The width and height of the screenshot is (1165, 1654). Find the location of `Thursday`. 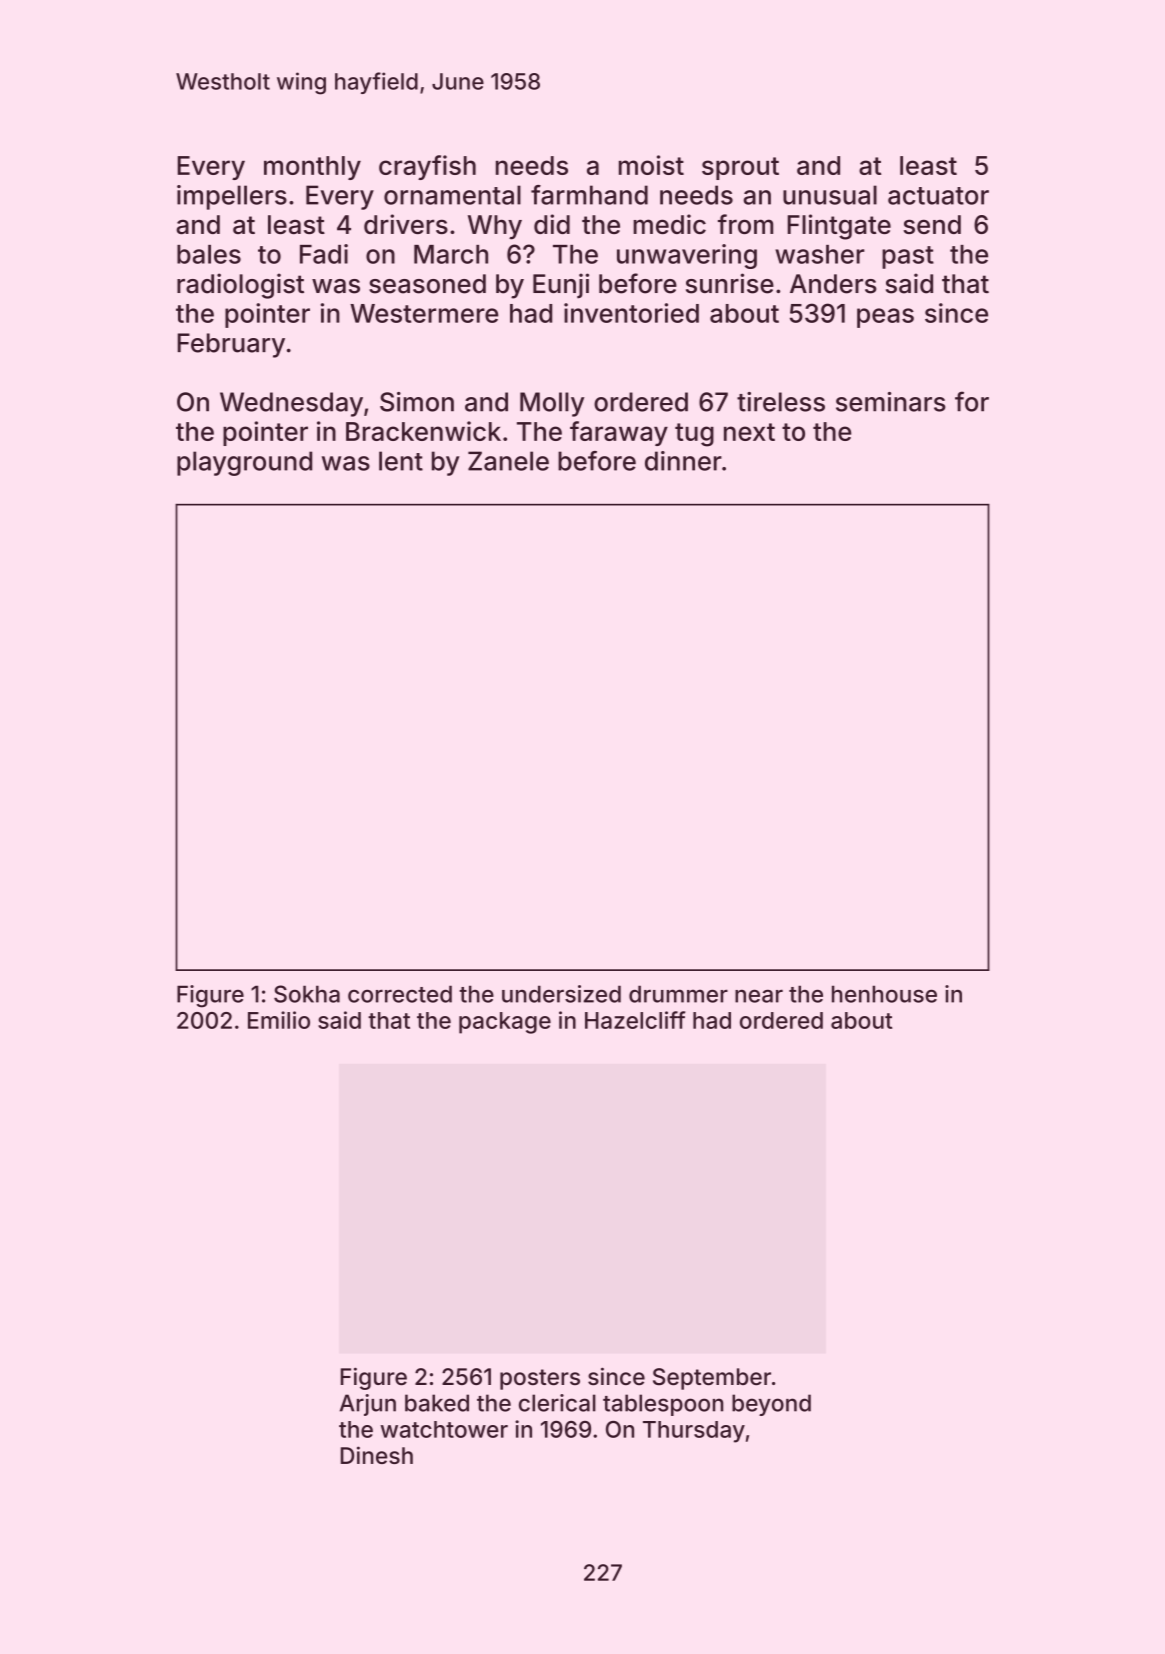

Thursday is located at coordinates (694, 1432).
